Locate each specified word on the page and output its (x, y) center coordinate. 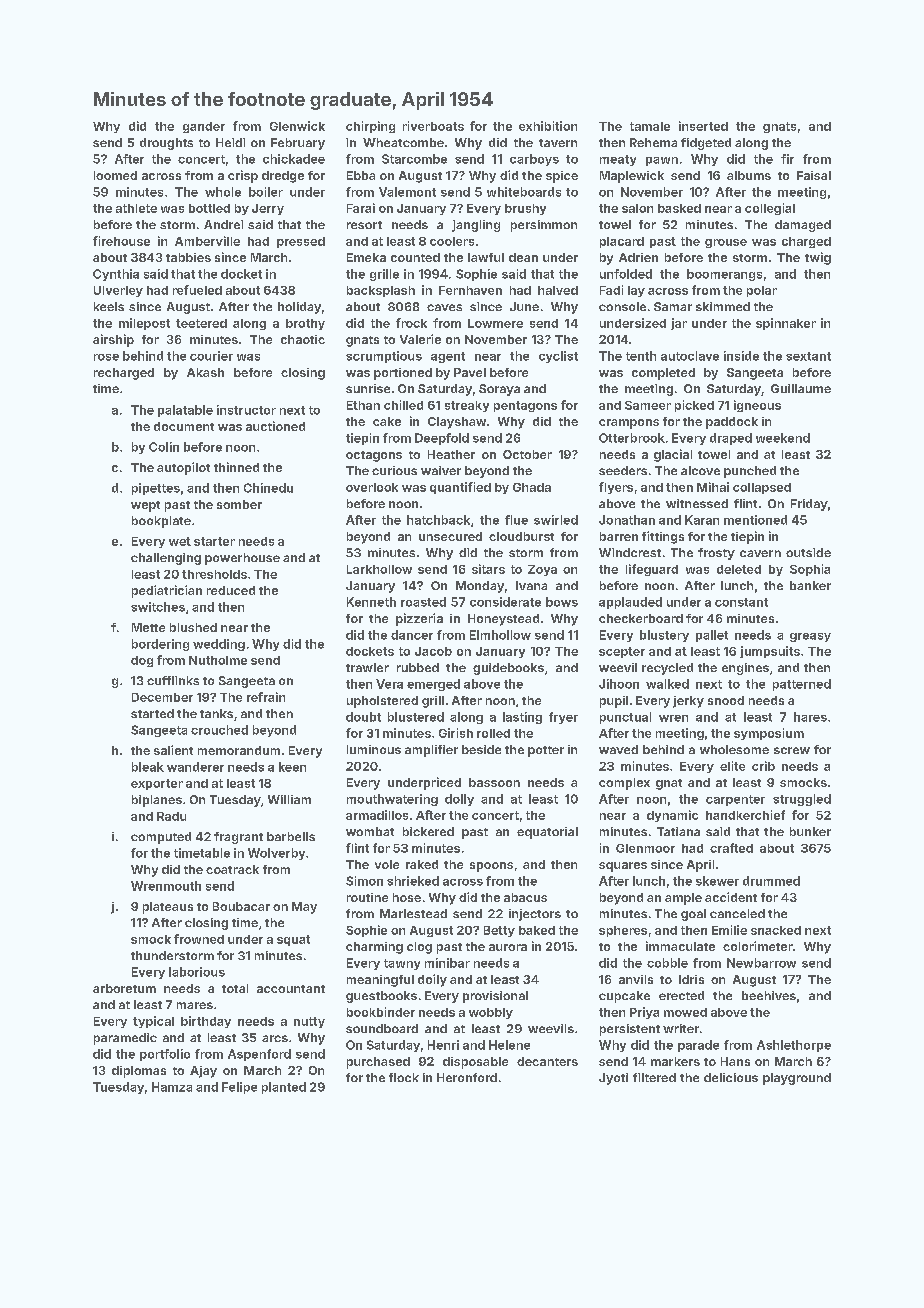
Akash (205, 372)
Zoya (542, 570)
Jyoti (613, 1079)
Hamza (172, 1087)
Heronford (467, 1077)
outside (808, 552)
